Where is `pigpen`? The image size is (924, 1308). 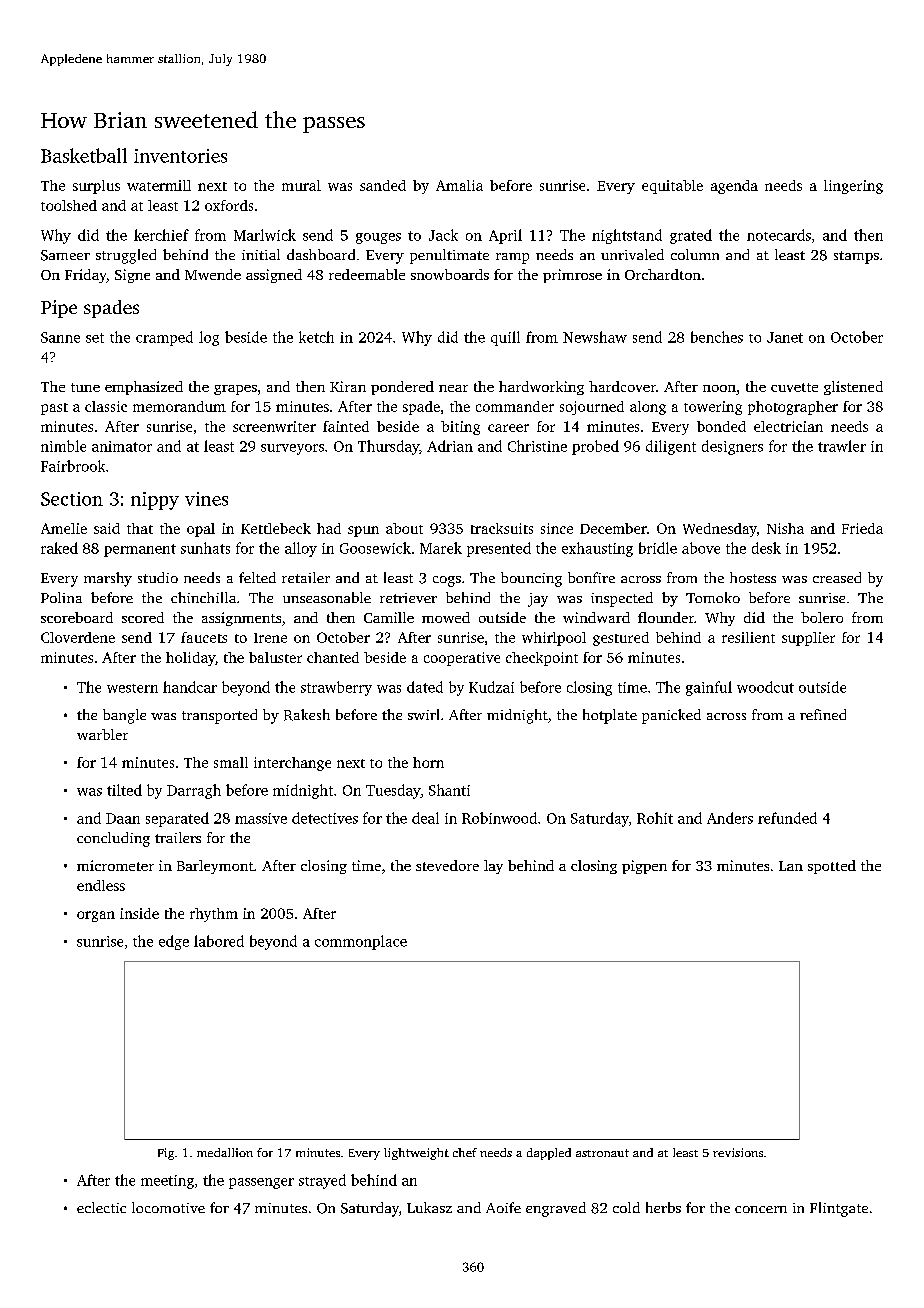
pigpen is located at coordinates (644, 867).
